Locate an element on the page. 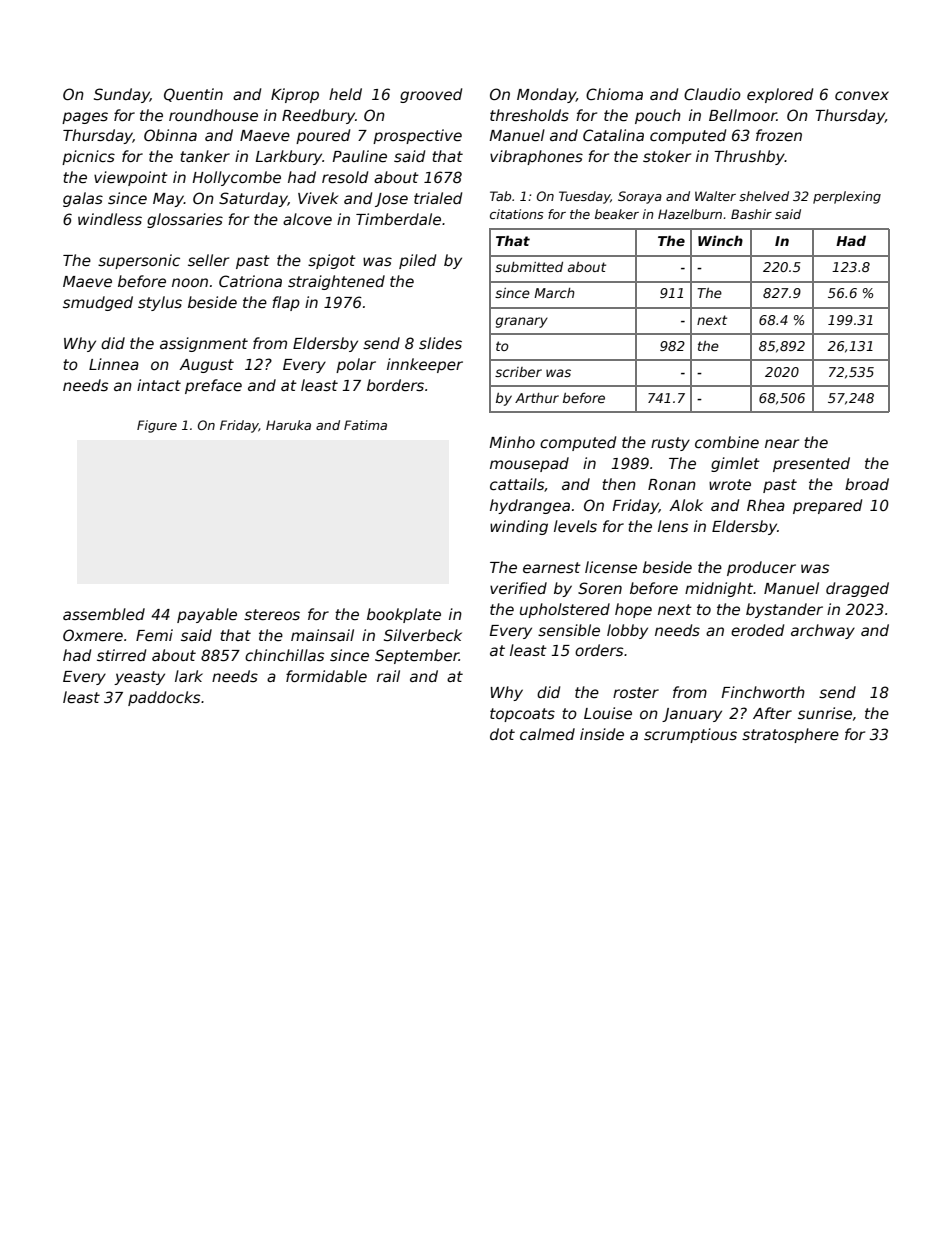 The height and width of the image is (1233, 952). explored is located at coordinates (780, 95).
